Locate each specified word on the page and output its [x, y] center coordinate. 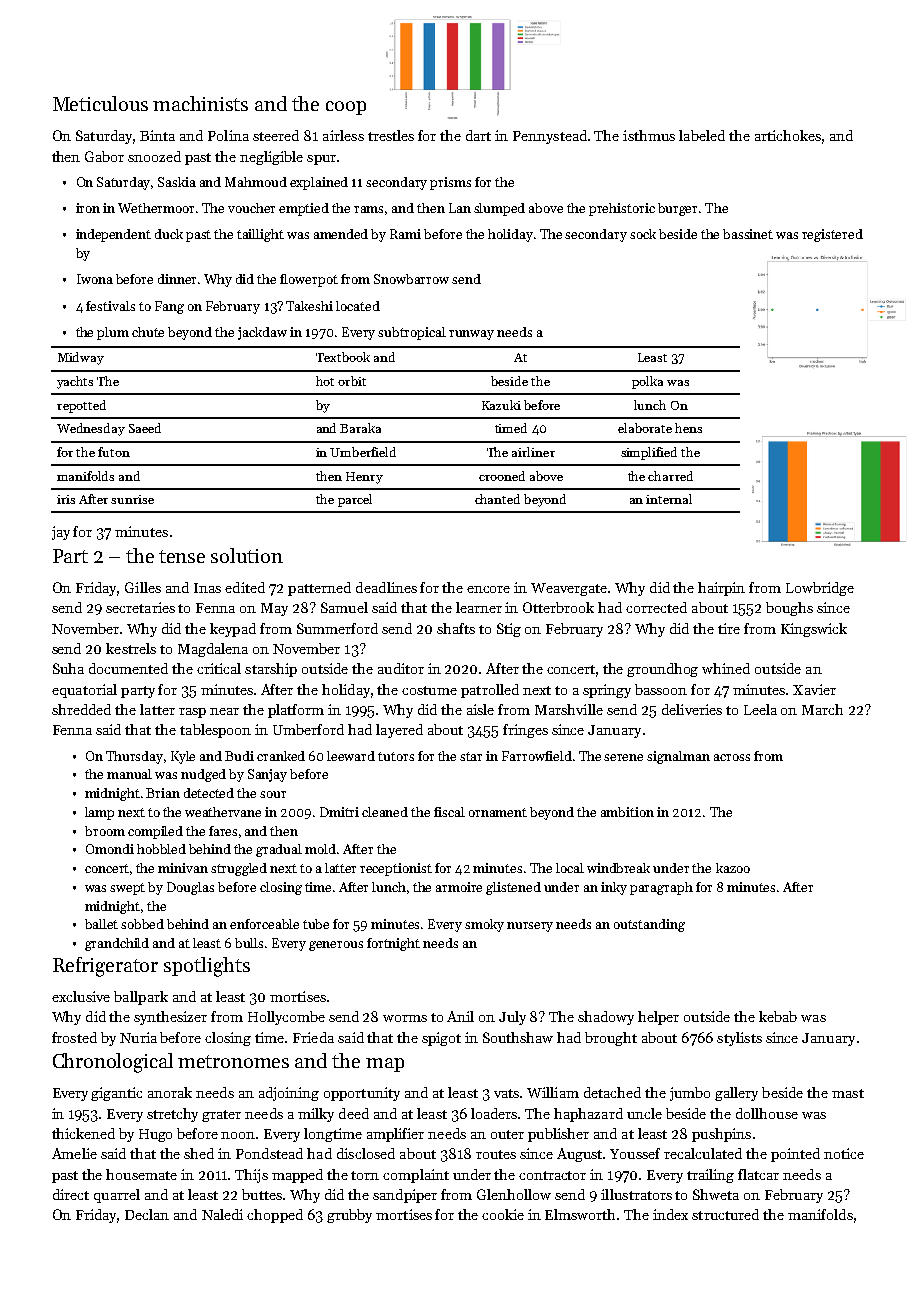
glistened [513, 888]
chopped [275, 1216]
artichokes [788, 135]
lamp [99, 813]
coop [346, 108]
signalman [678, 757]
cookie [503, 1214]
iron [88, 208]
